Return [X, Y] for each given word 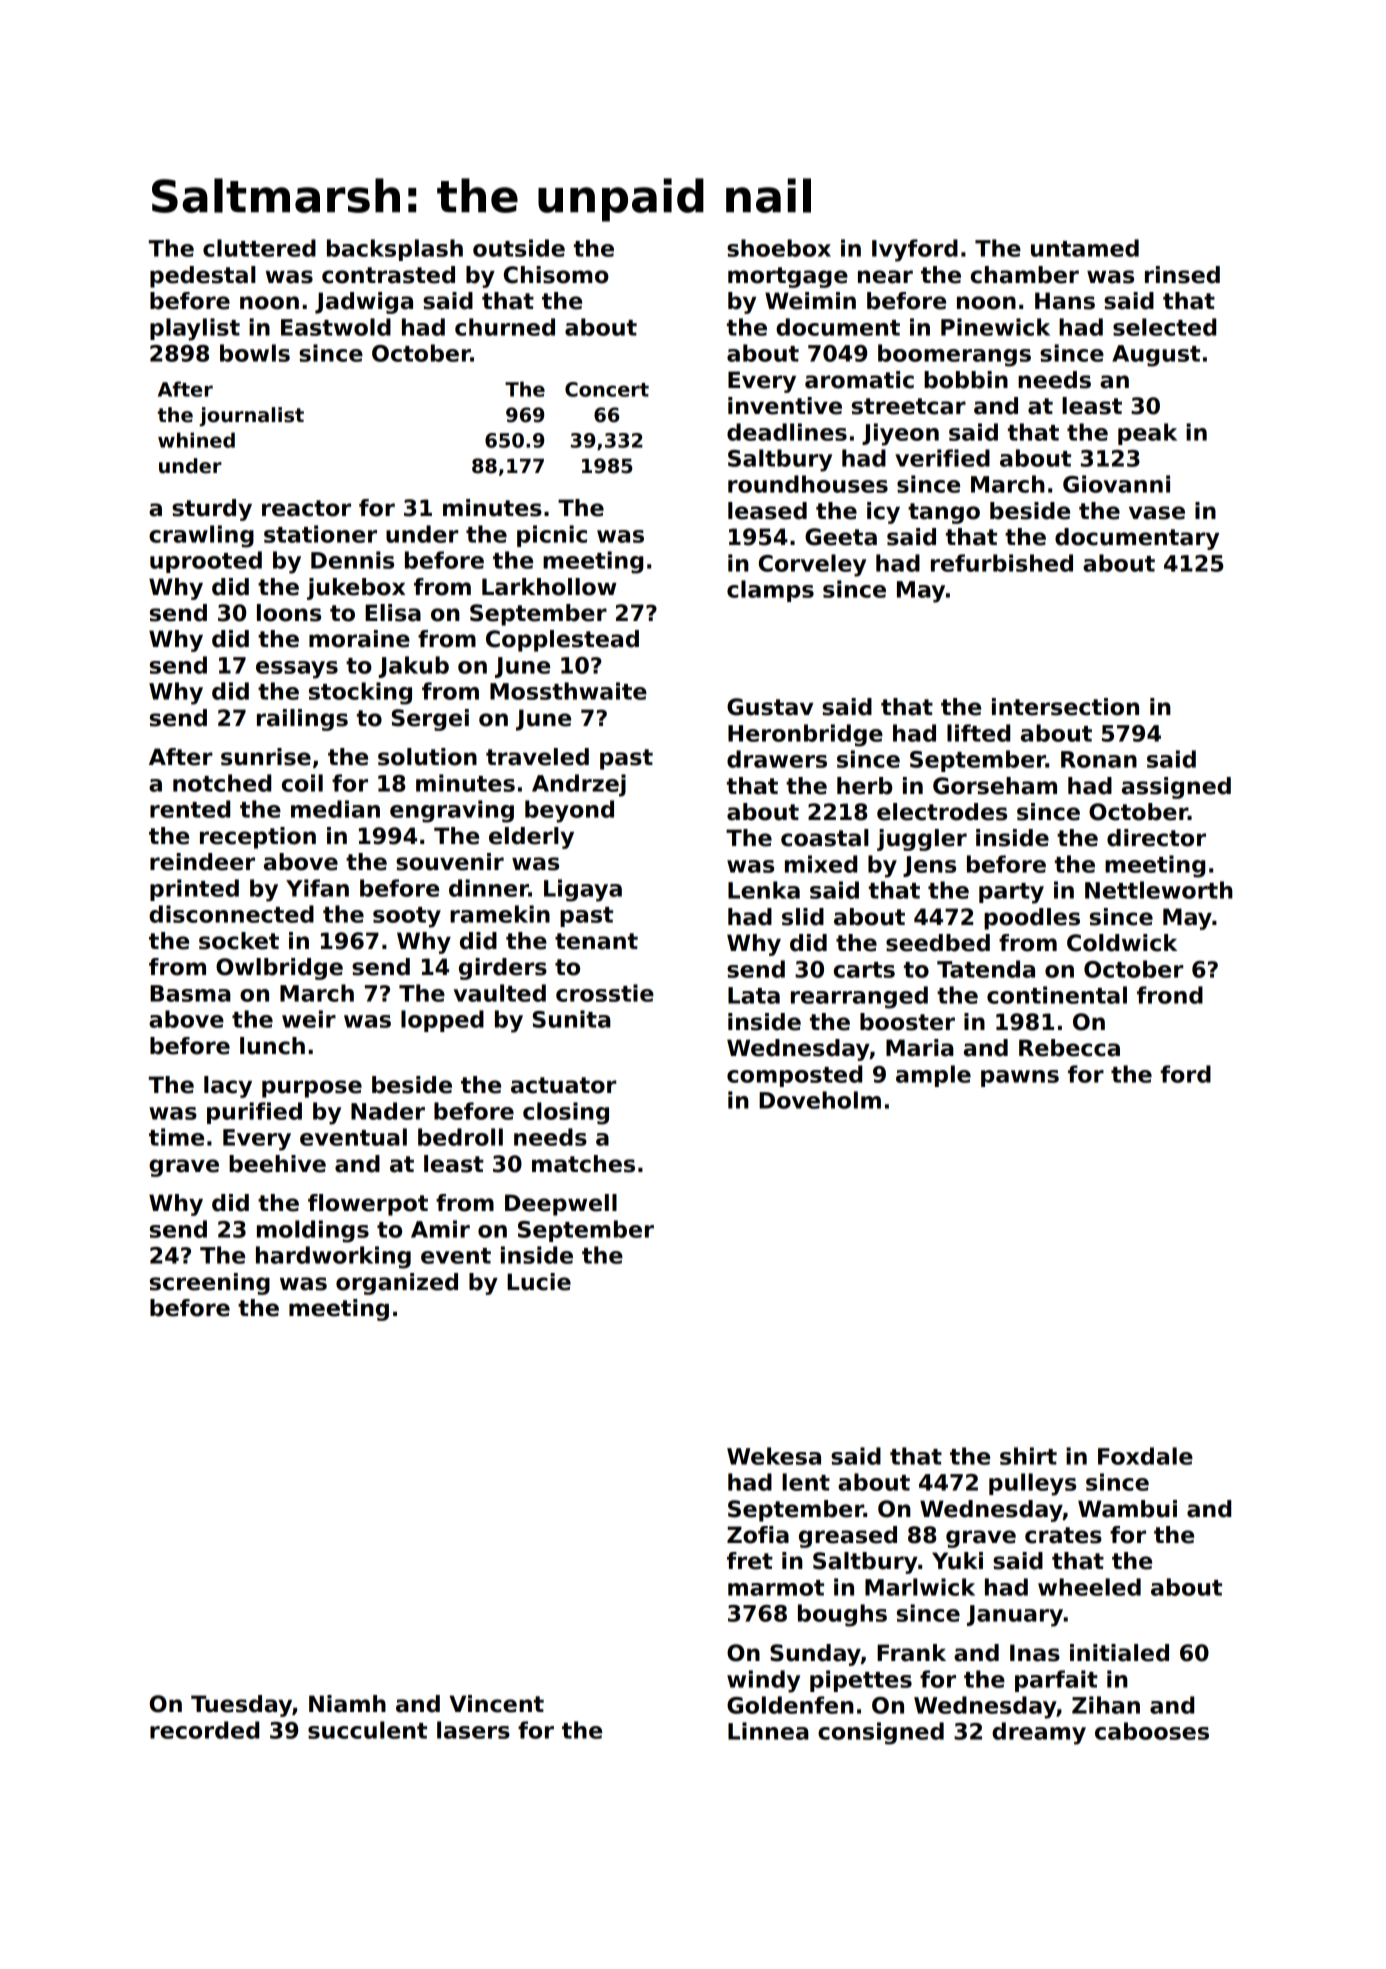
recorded [204, 1730]
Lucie [539, 1282]
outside [519, 248]
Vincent [496, 1704]
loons [289, 613]
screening [210, 1284]
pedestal [203, 277]
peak [1147, 434]
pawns [1020, 1078]
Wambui [1127, 1509]
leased [767, 511]
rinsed [1182, 275]
